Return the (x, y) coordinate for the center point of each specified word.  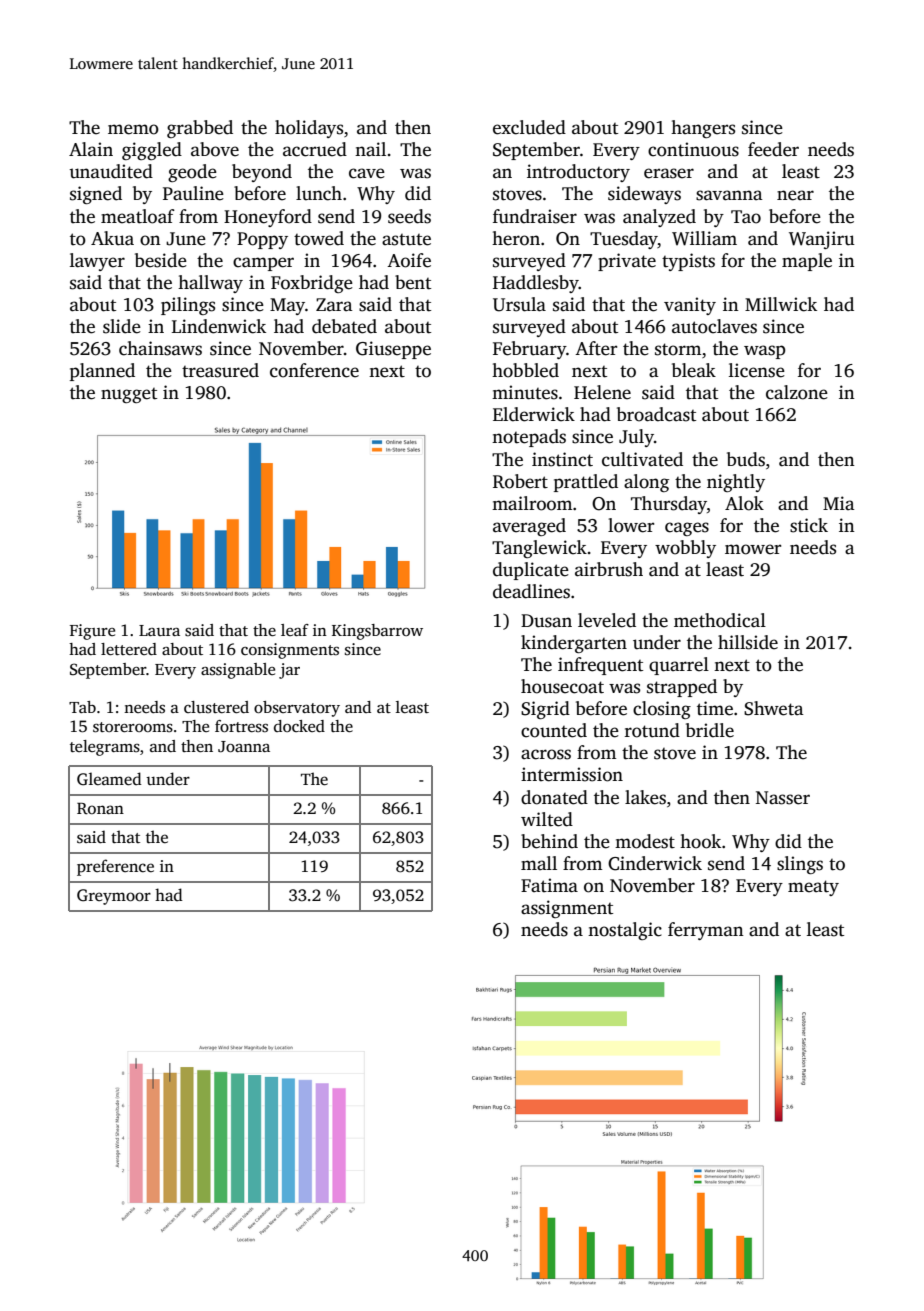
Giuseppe (393, 350)
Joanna (244, 747)
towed (319, 238)
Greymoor (114, 897)
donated (554, 797)
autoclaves (714, 326)
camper (263, 264)
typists (688, 262)
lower (631, 525)
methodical (720, 620)
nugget (129, 395)
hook (700, 841)
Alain (91, 149)
